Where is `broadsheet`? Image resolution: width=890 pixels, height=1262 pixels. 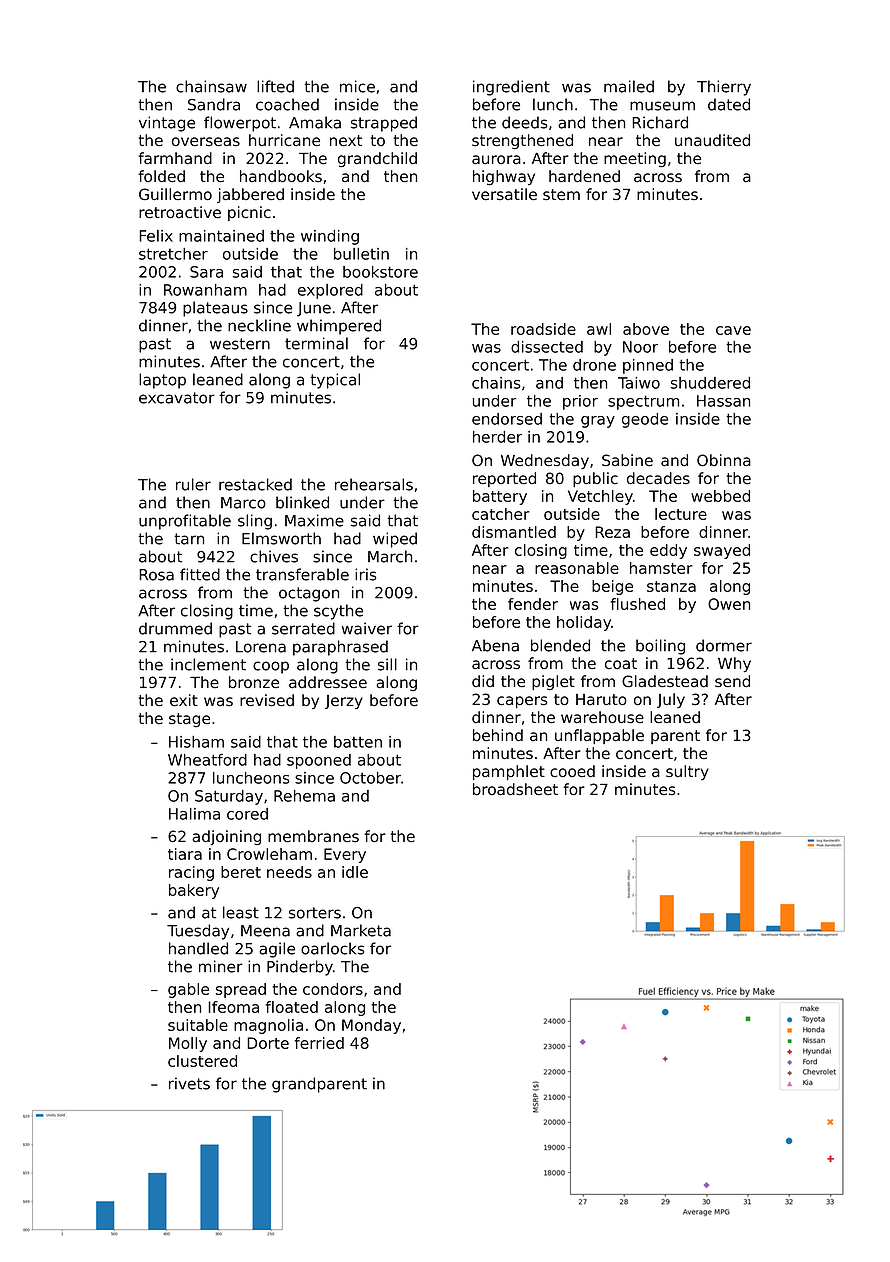 broadsheet is located at coordinates (515, 789).
